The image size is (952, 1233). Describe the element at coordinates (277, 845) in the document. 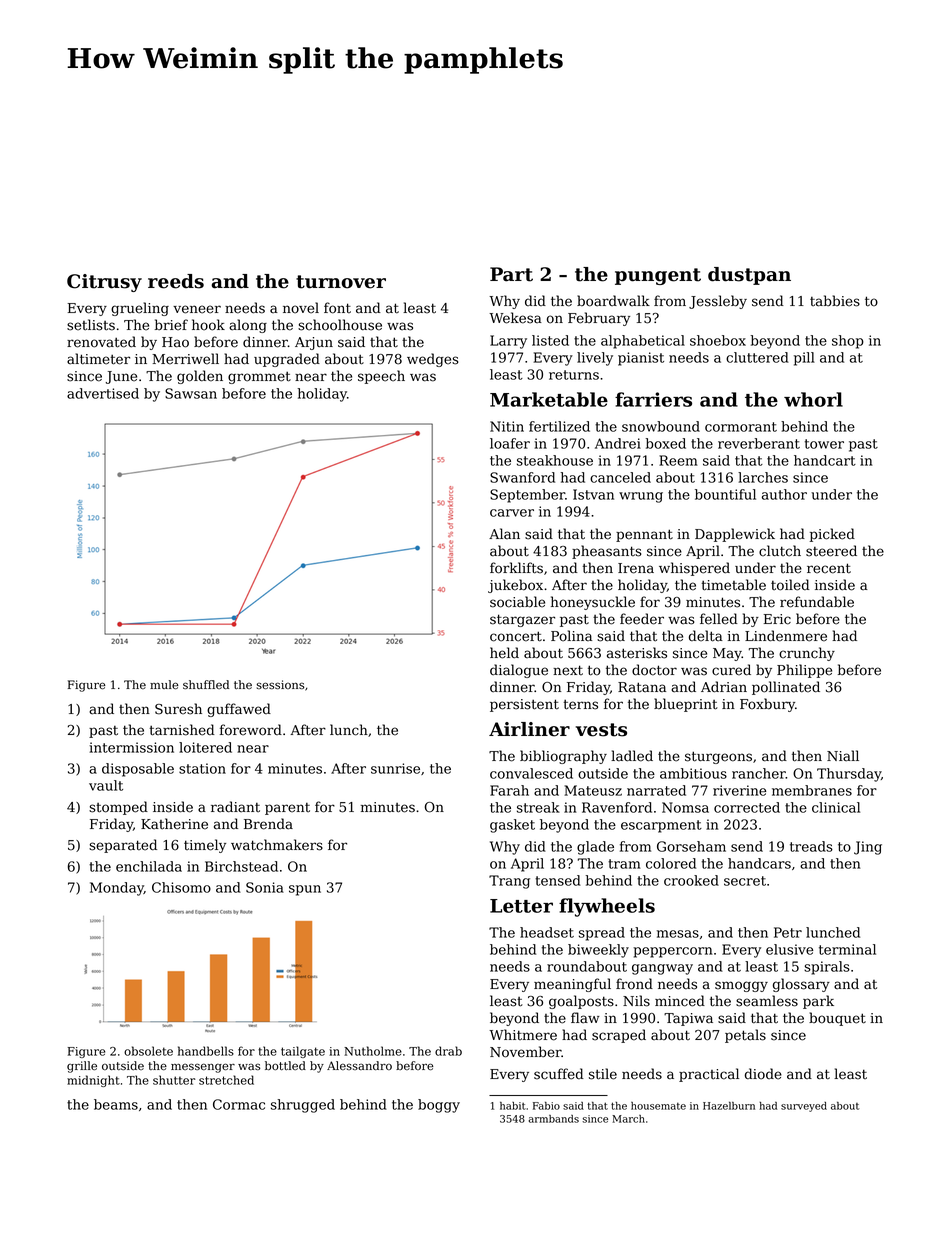

I see `watchmakers` at that location.
